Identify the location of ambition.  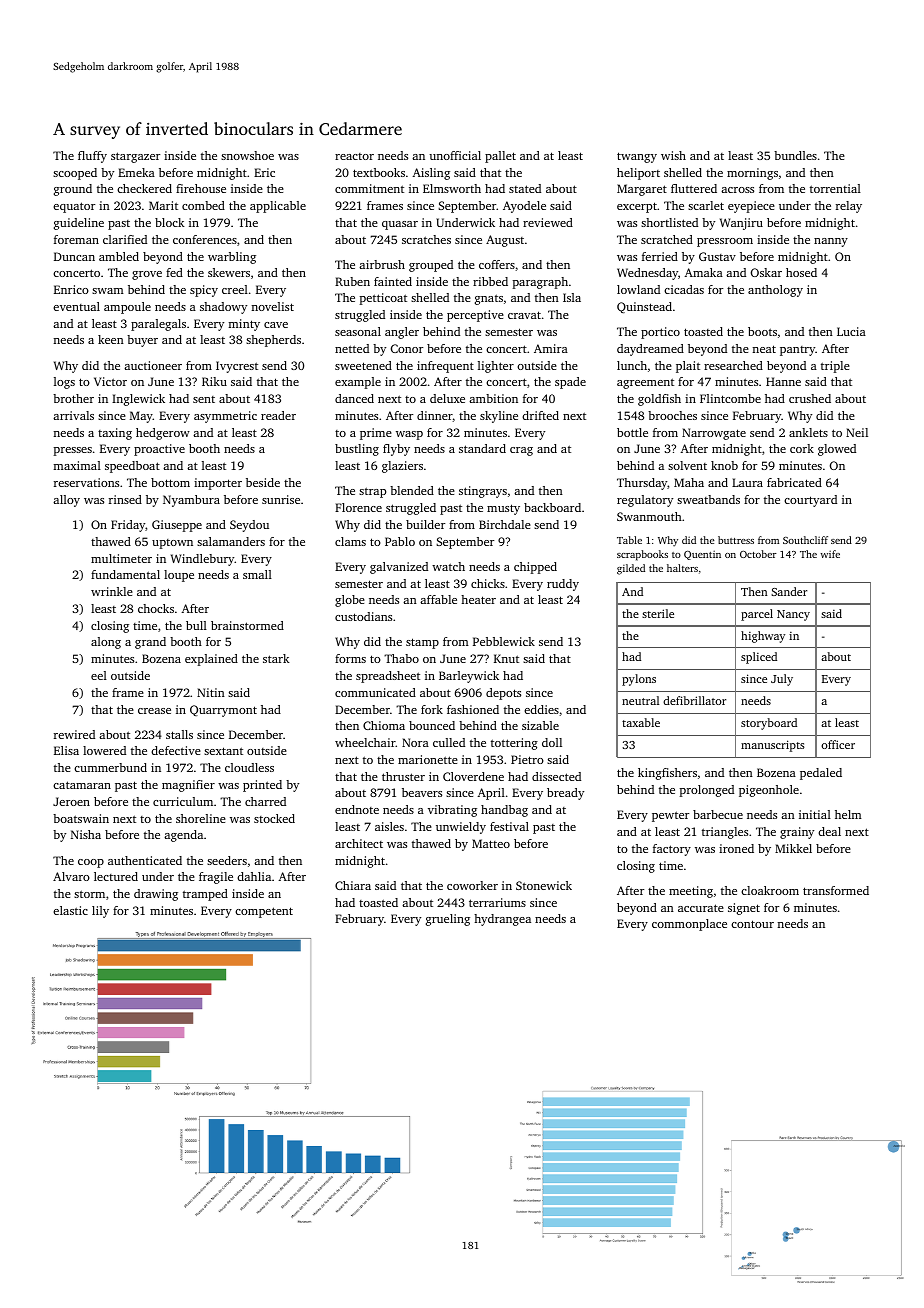
(493, 398).
